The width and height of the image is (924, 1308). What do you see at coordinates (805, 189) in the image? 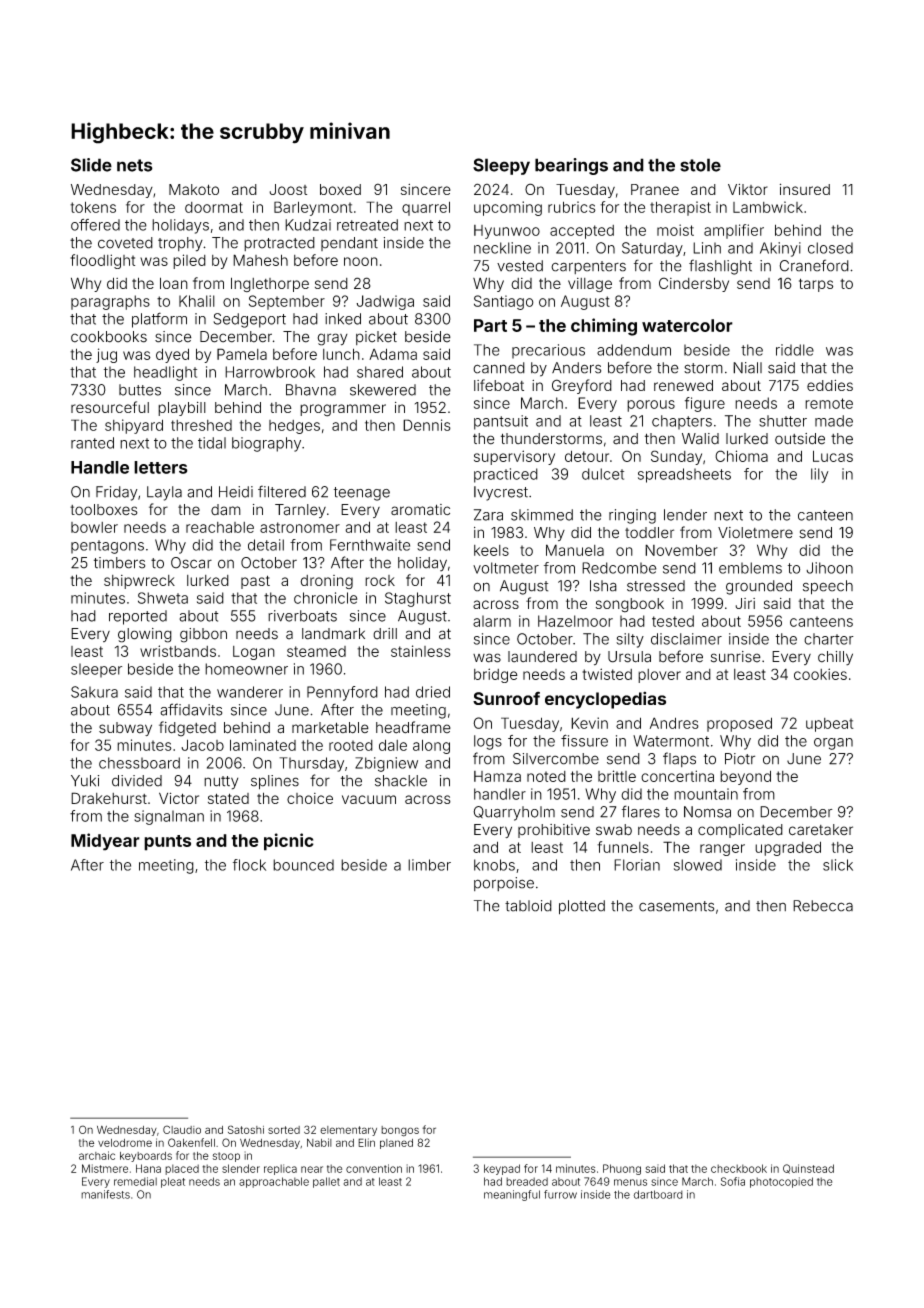
I see `insured` at bounding box center [805, 189].
